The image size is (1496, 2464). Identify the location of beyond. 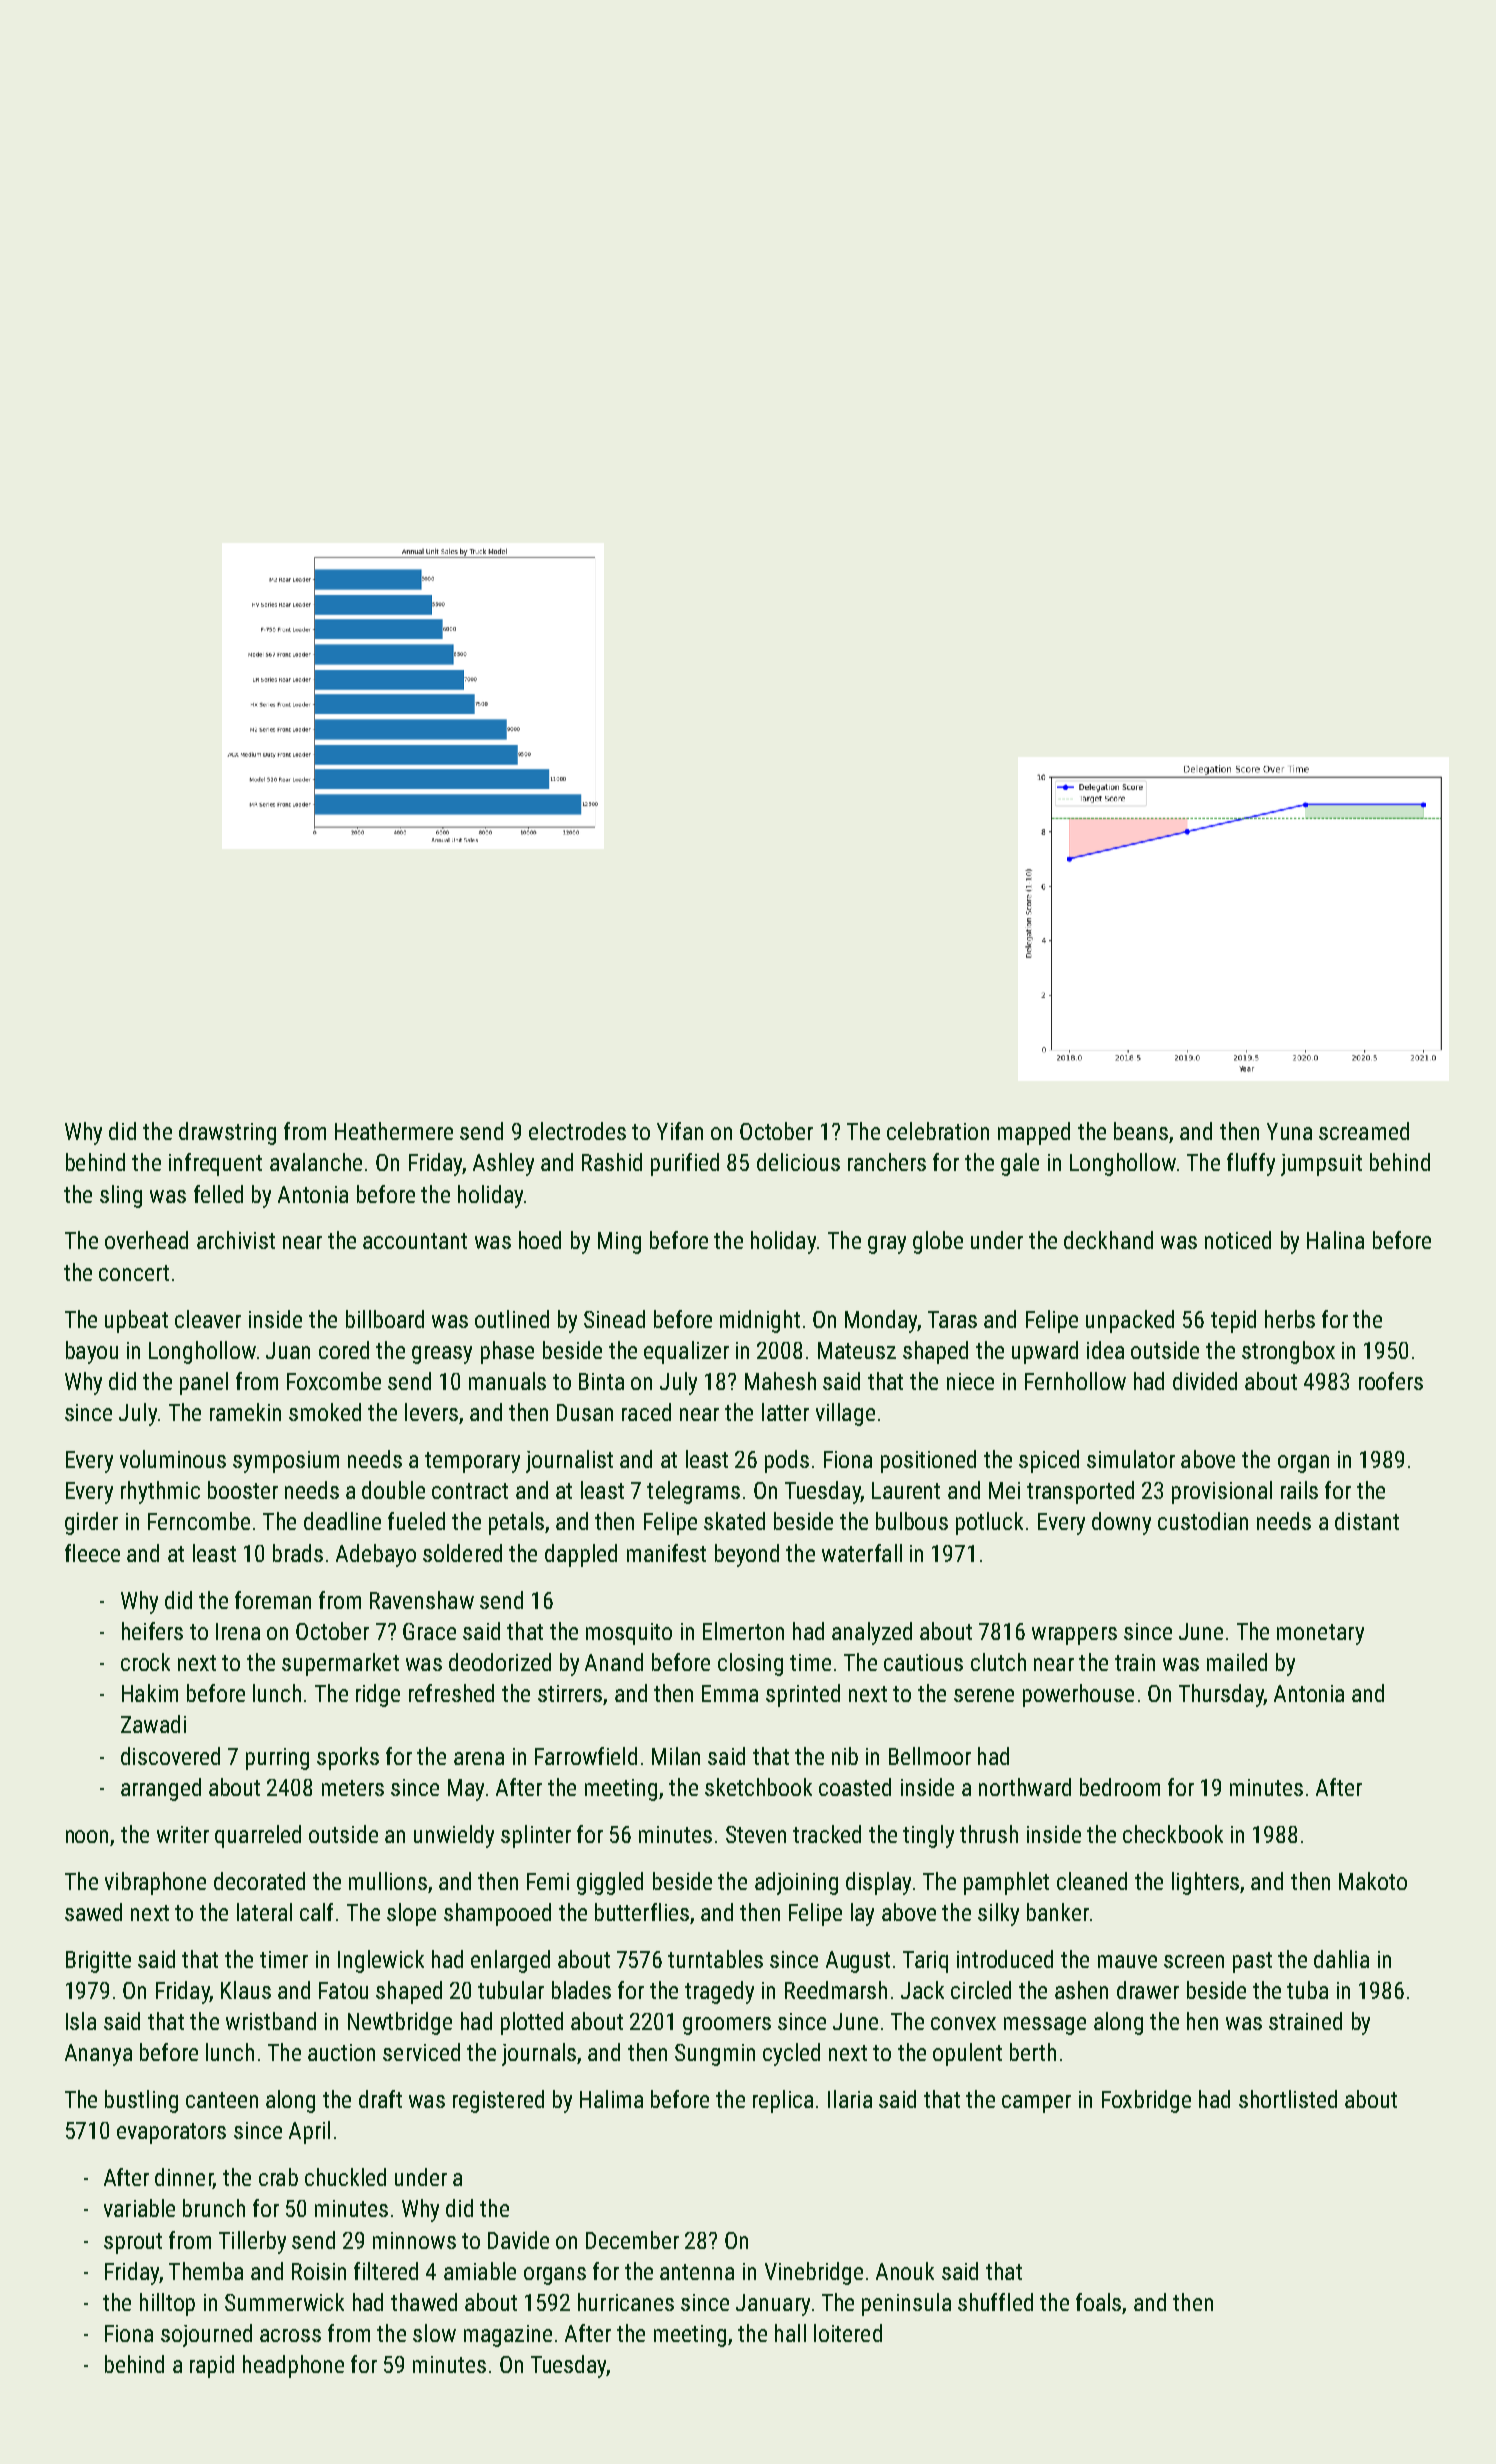
(747, 1555).
